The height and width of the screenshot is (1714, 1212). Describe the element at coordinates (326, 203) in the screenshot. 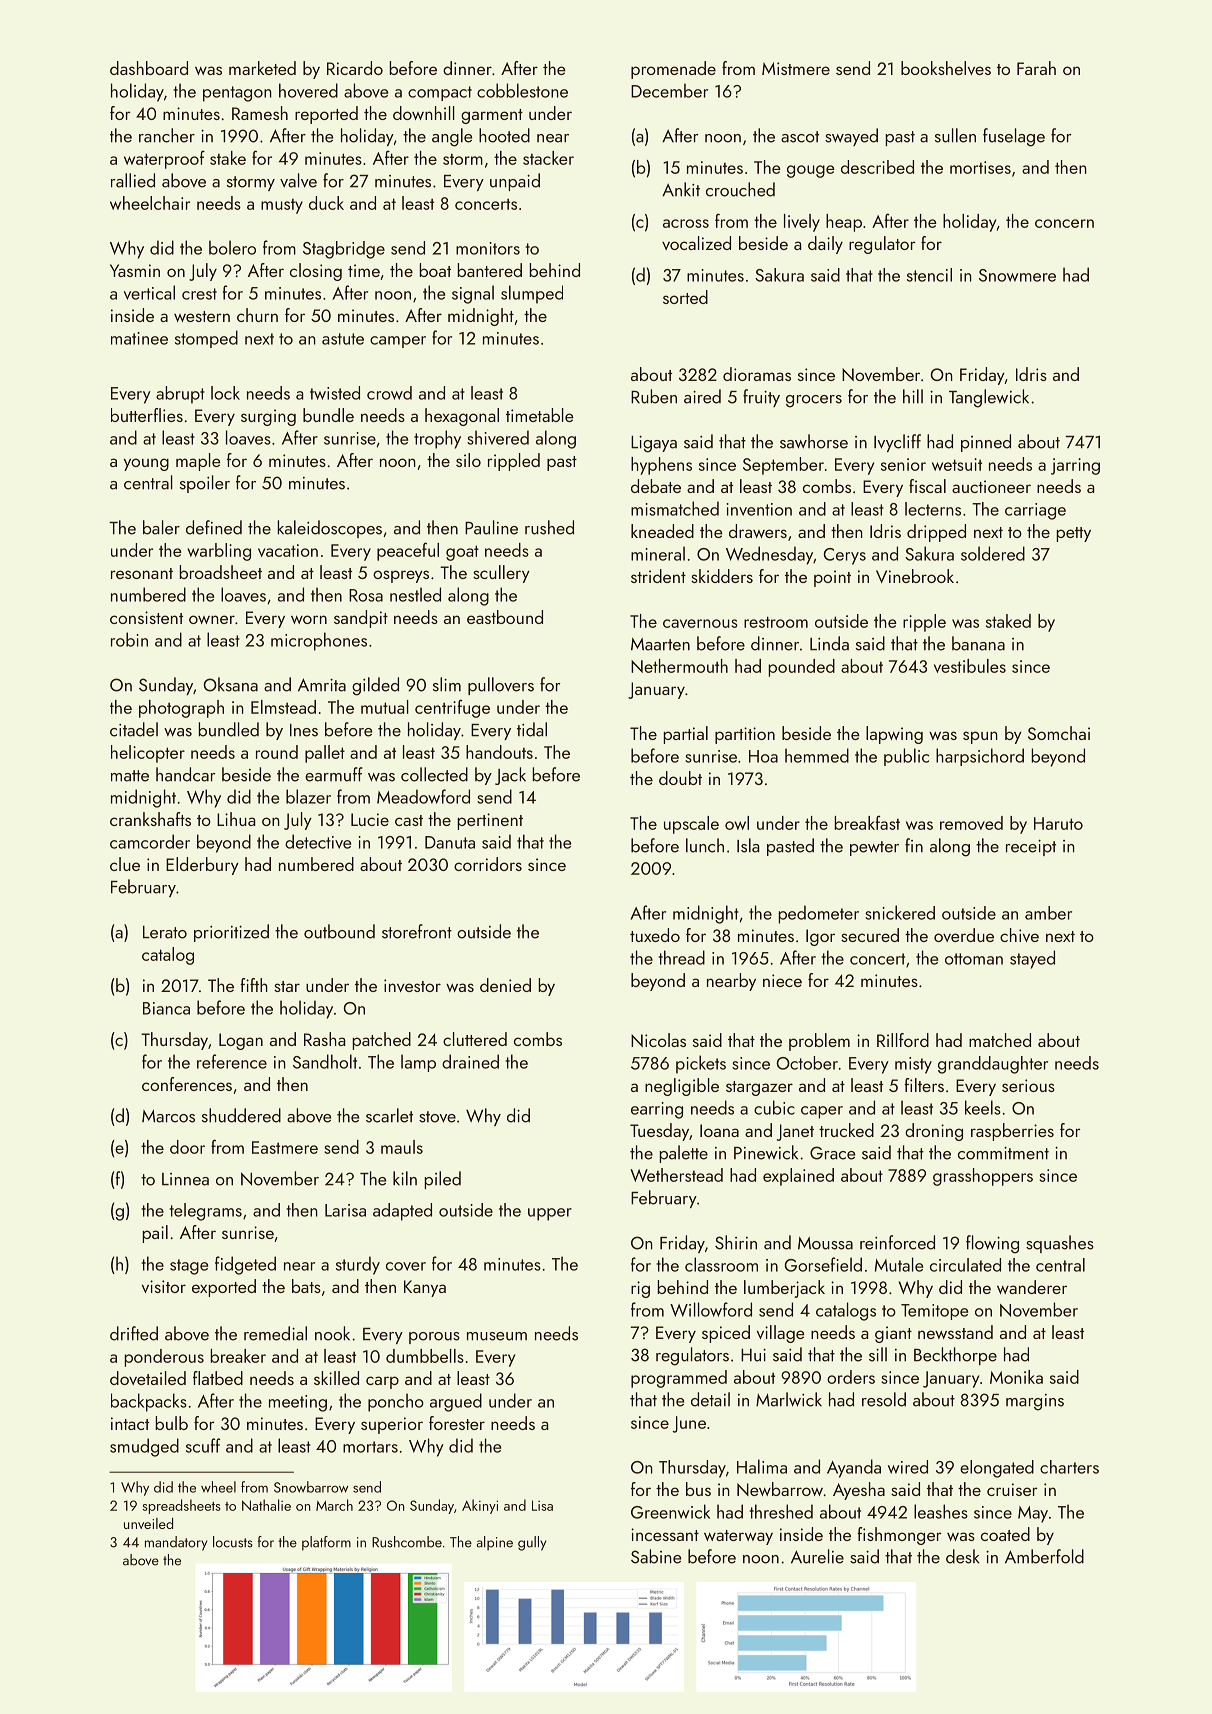

I see `duck` at that location.
